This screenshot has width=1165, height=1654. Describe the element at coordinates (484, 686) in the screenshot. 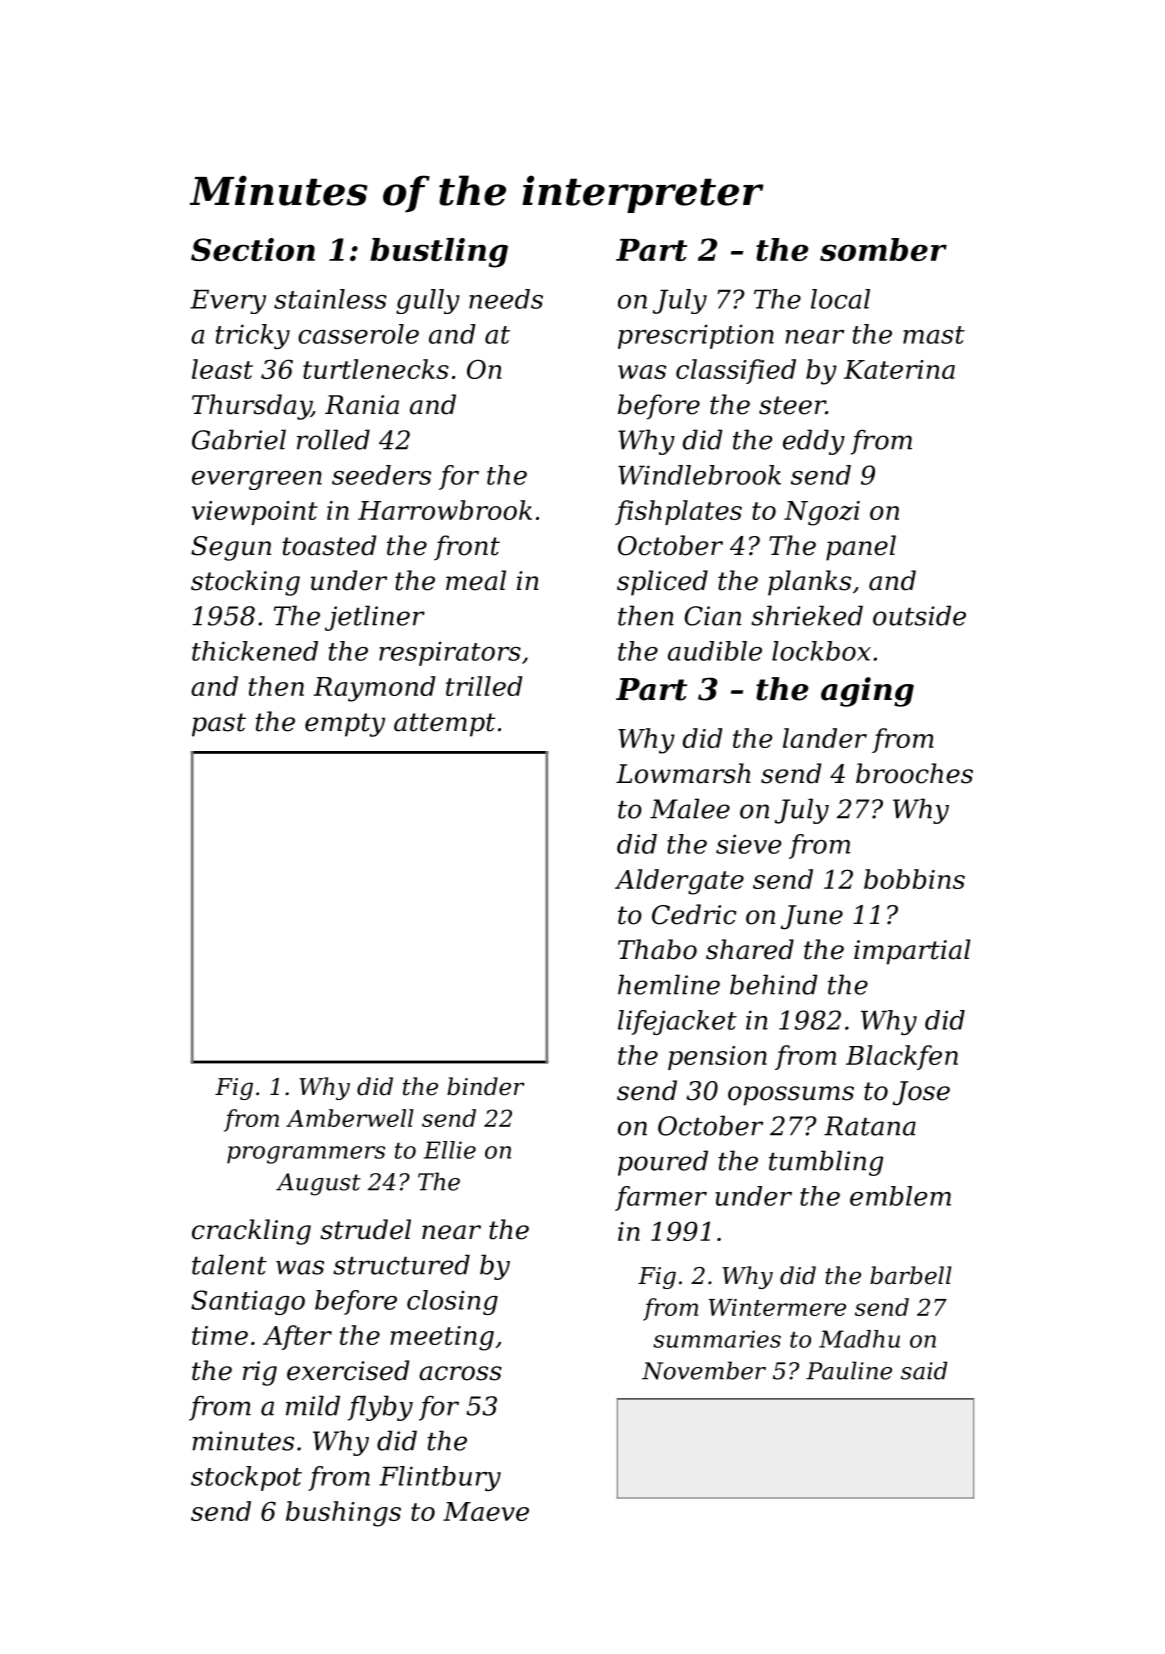

I see `trilled` at that location.
